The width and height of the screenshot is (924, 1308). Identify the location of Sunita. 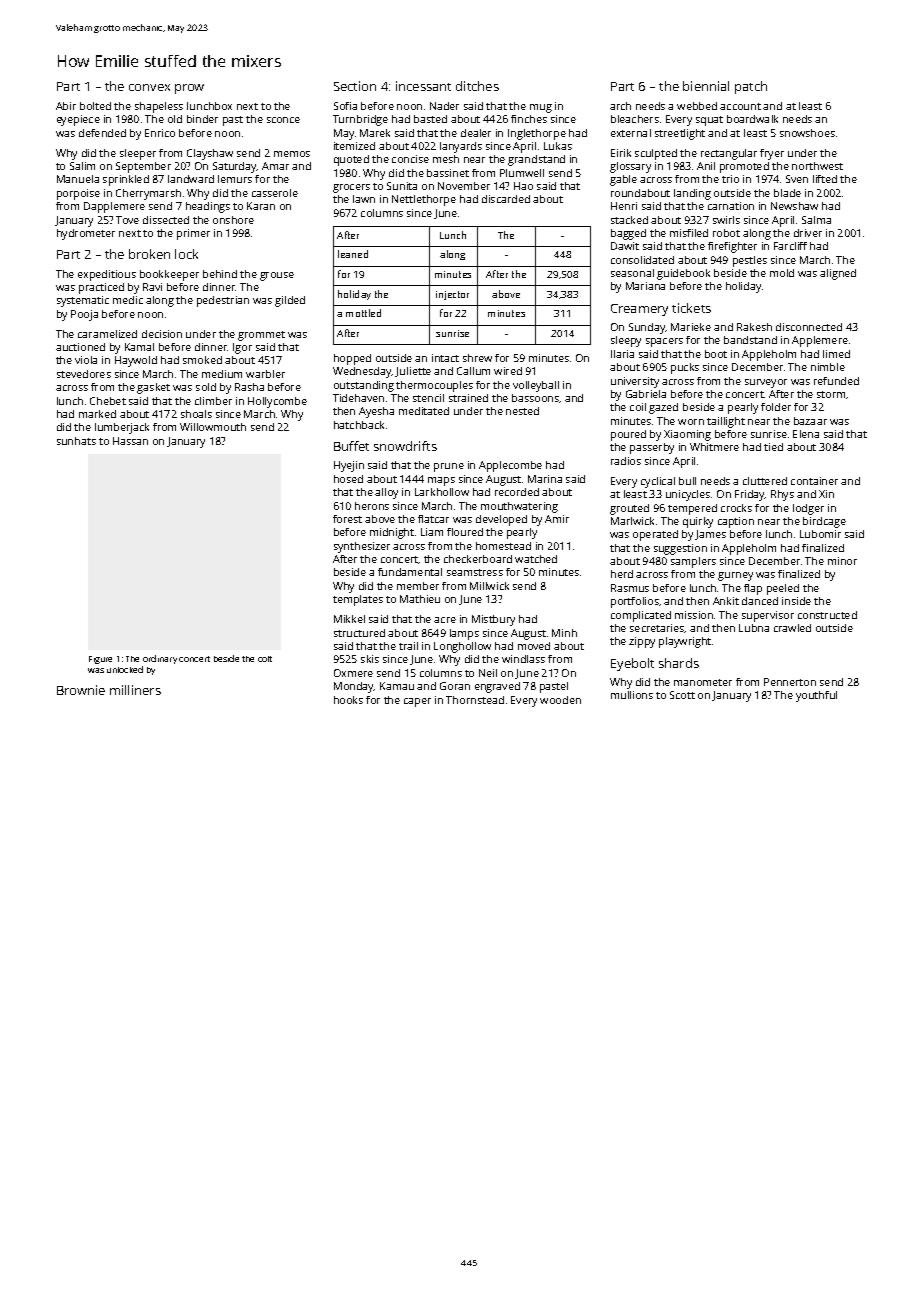
(402, 186).
